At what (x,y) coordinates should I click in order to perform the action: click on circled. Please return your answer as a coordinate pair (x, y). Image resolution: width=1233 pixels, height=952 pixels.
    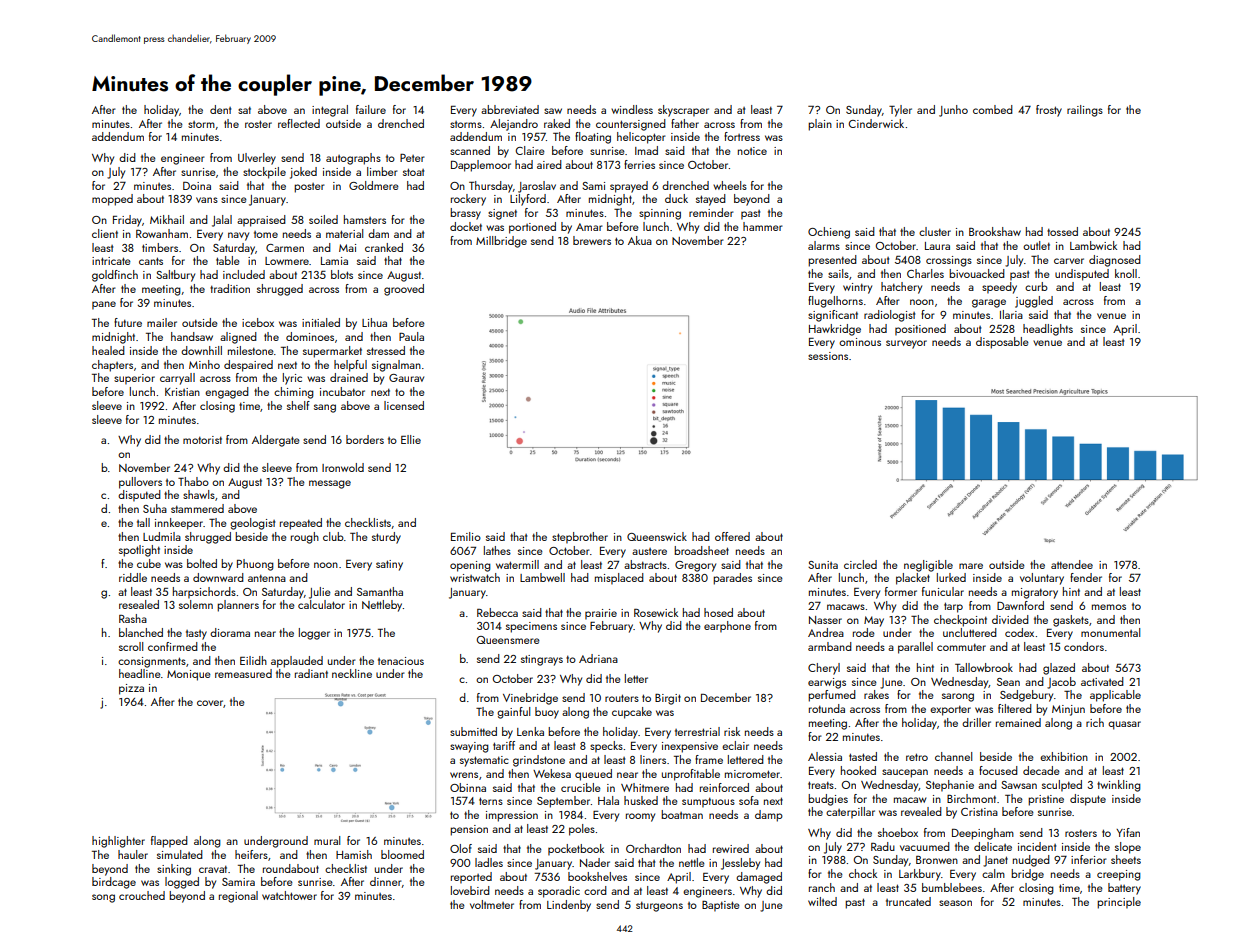
    Looking at the image, I should click on (860, 564).
